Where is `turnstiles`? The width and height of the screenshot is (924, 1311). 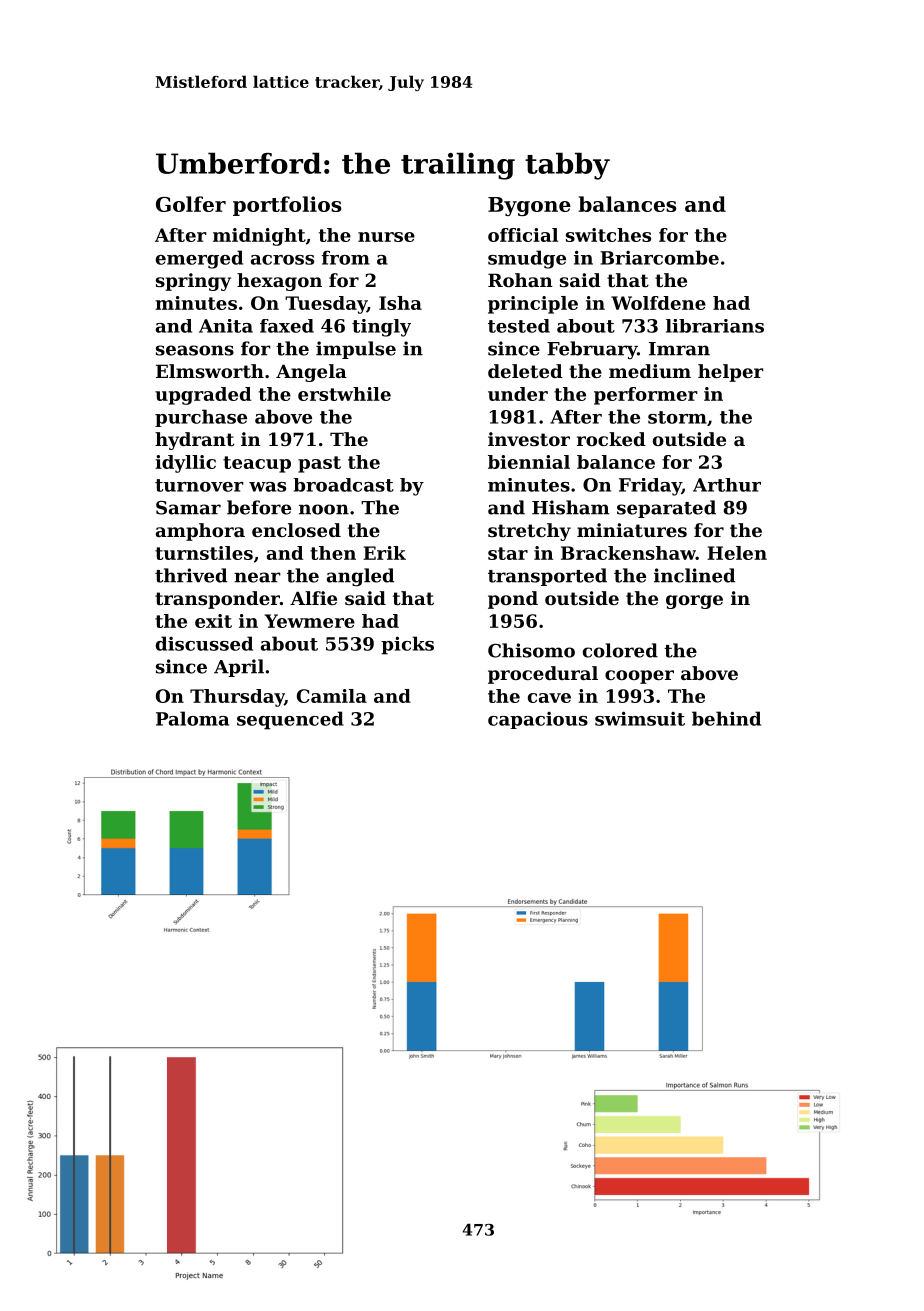
turnstiles is located at coordinates (204, 553).
